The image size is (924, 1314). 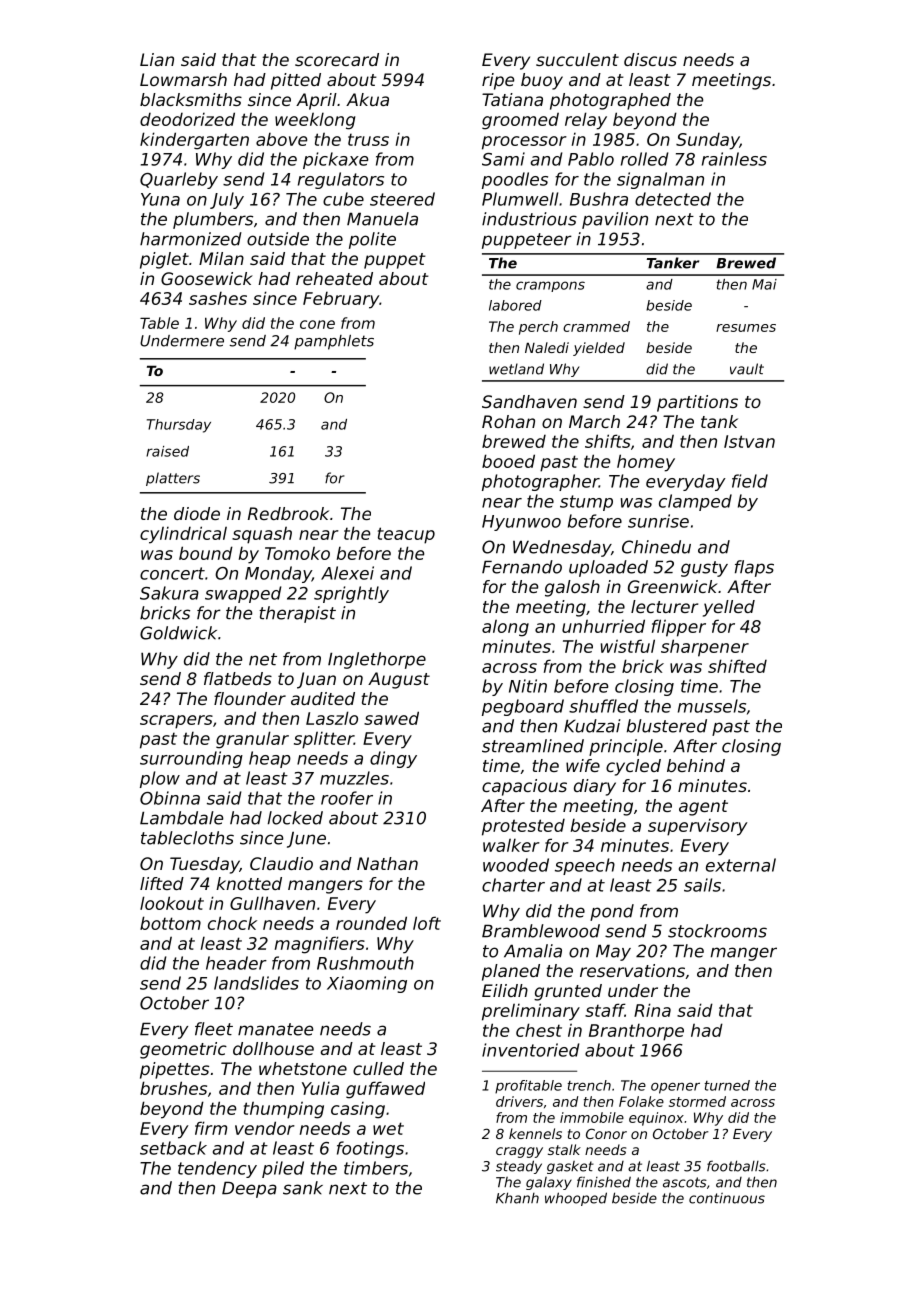 What do you see at coordinates (508, 461) in the screenshot?
I see `booed` at bounding box center [508, 461].
